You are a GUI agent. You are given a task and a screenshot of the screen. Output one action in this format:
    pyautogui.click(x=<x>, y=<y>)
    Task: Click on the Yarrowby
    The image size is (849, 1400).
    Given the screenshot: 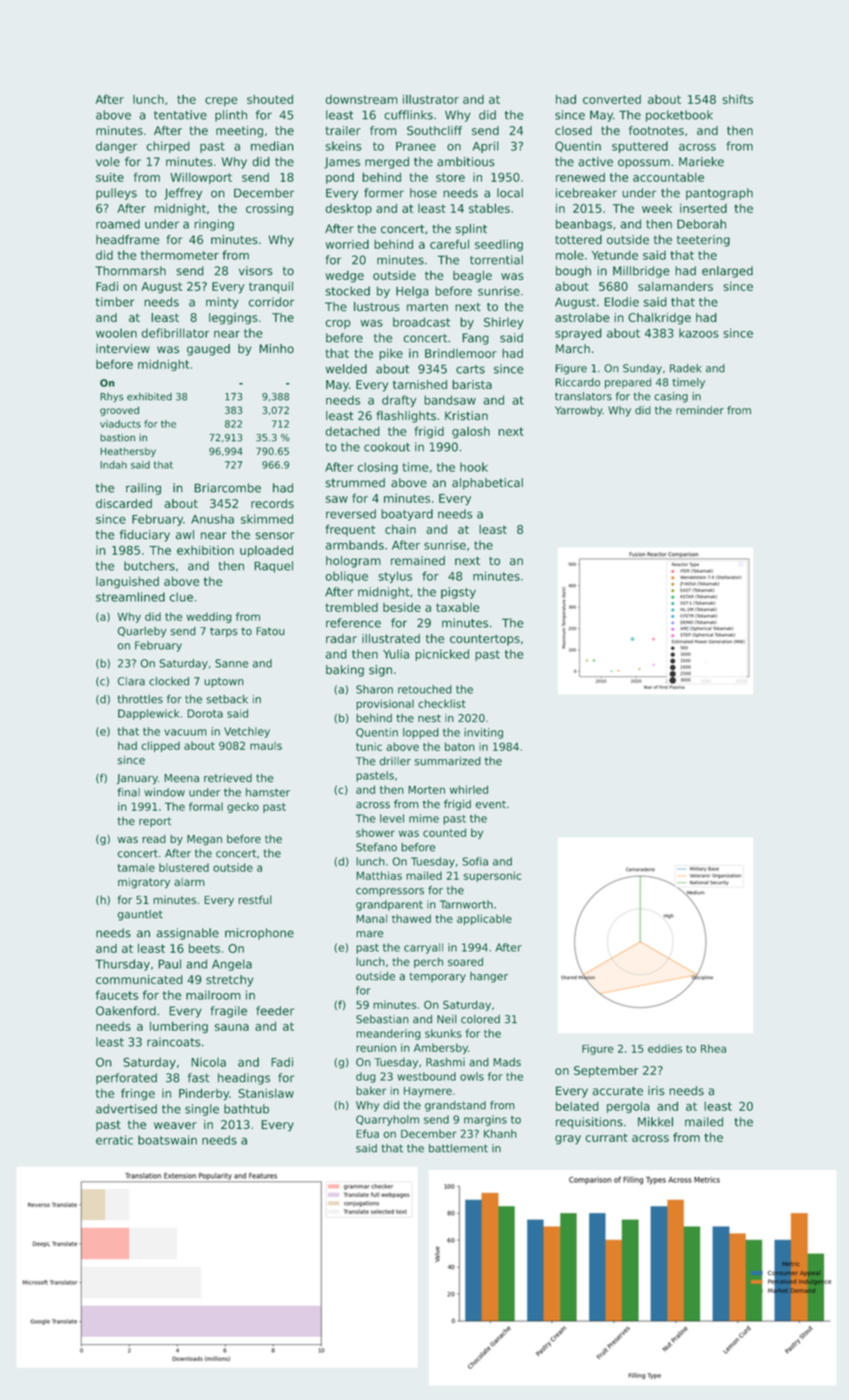 What is the action you would take?
    pyautogui.click(x=578, y=411)
